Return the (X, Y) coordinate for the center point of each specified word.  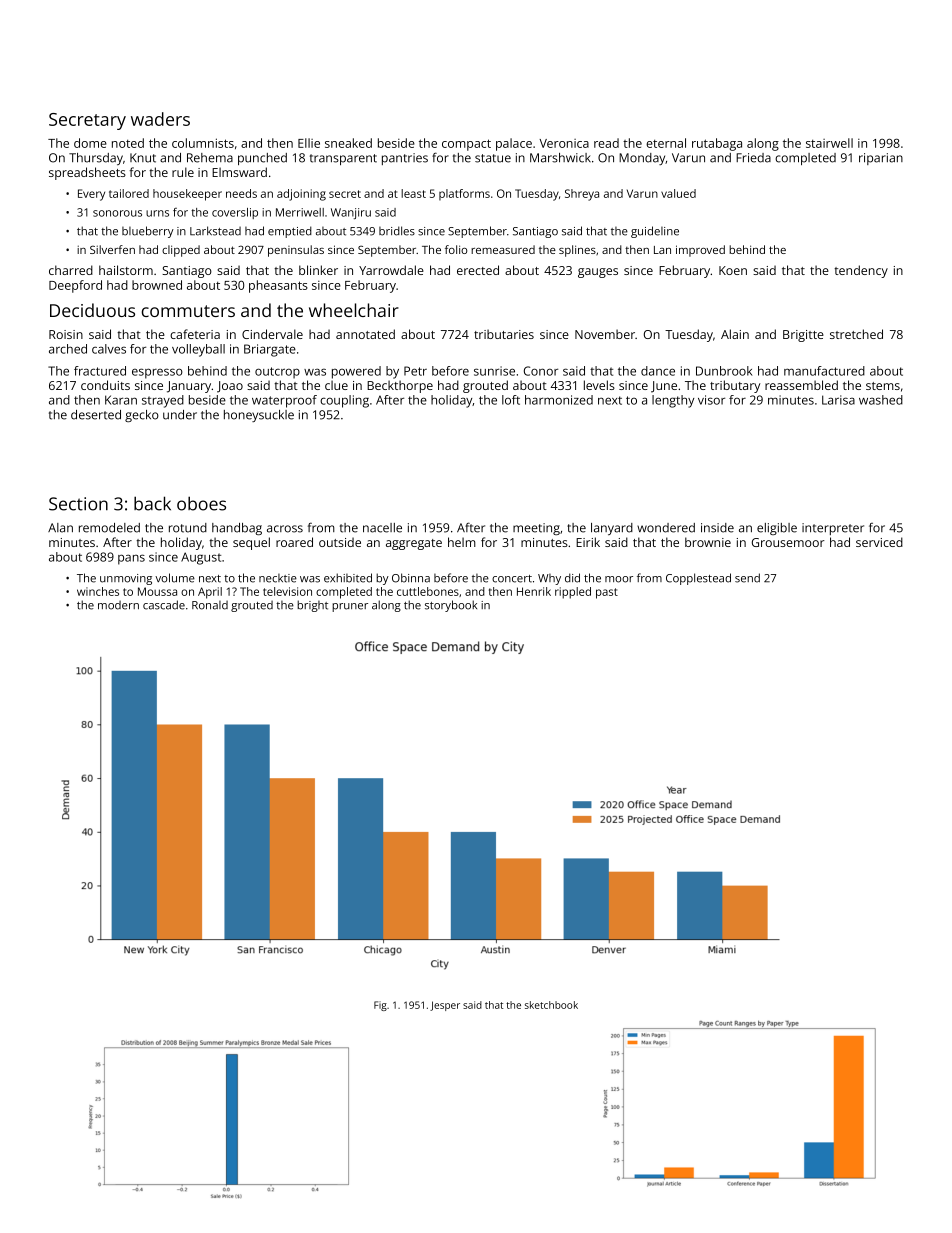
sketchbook (551, 1005)
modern (118, 605)
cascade (164, 605)
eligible (777, 529)
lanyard (612, 529)
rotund (188, 528)
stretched (856, 334)
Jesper (445, 1006)
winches (98, 591)
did (572, 578)
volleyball (198, 350)
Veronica (564, 143)
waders (160, 119)
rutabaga (717, 144)
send (747, 578)
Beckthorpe (400, 386)
